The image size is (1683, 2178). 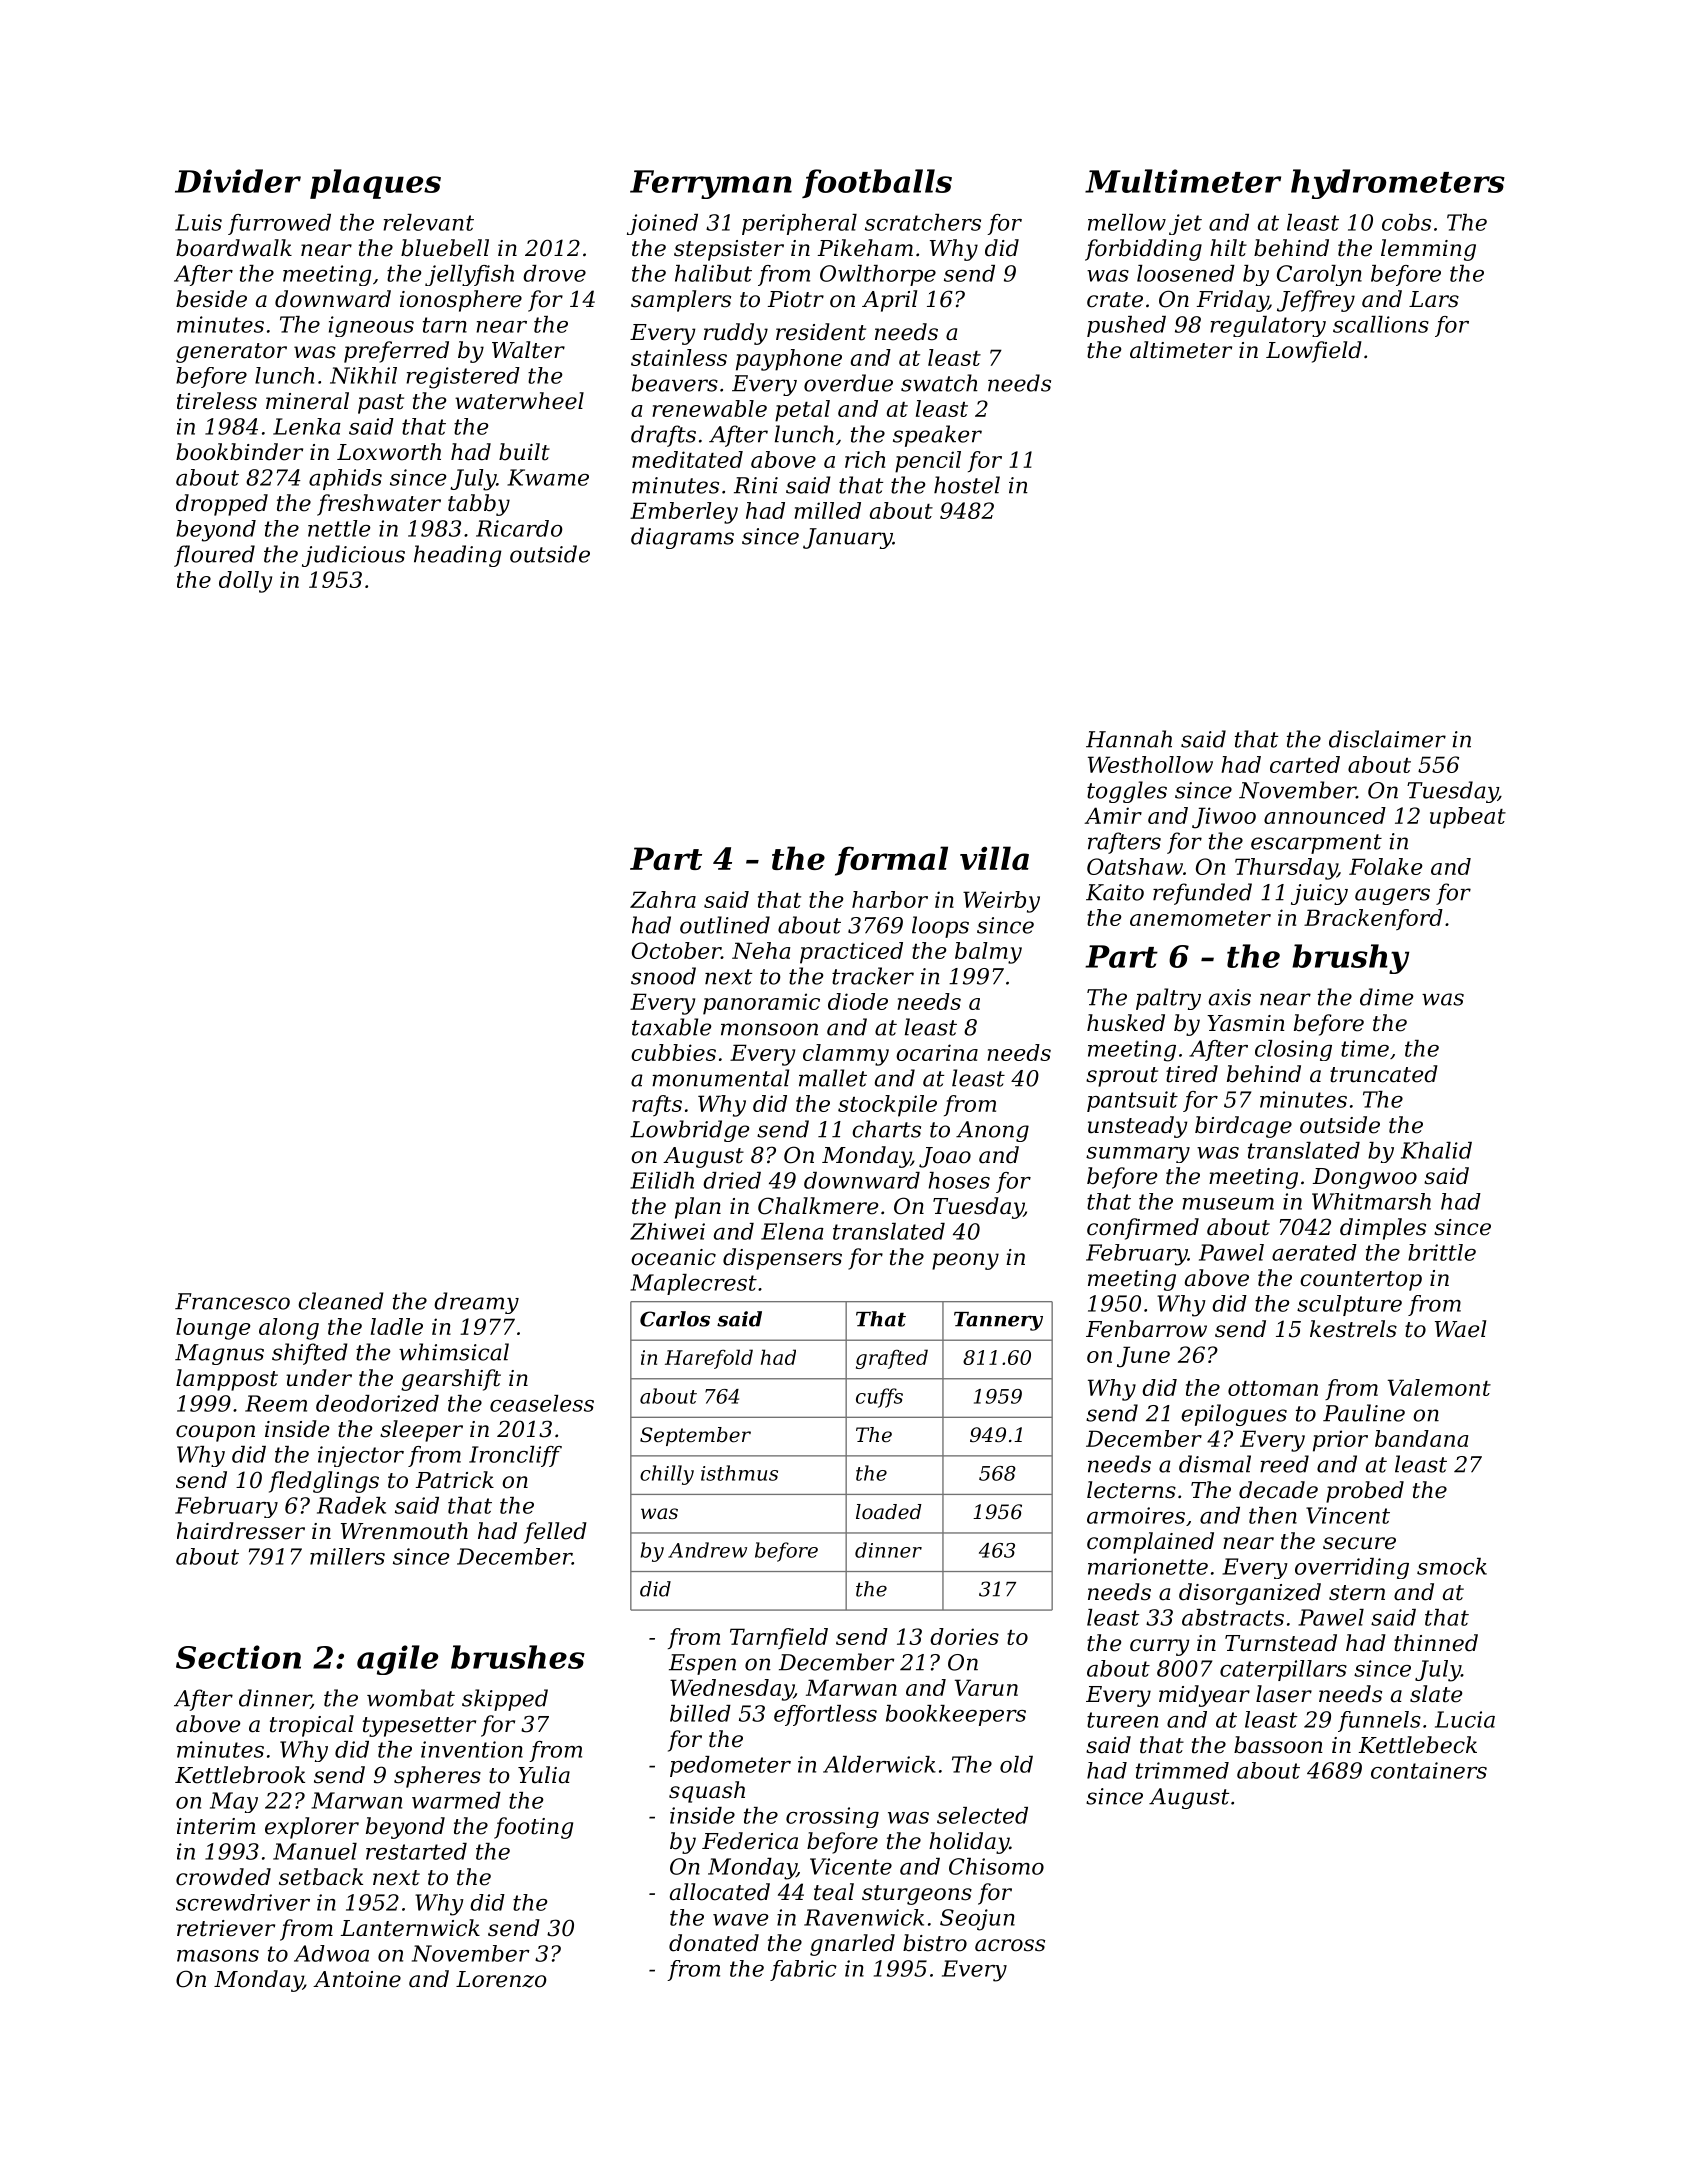 I want to click on agile, so click(x=397, y=1660).
